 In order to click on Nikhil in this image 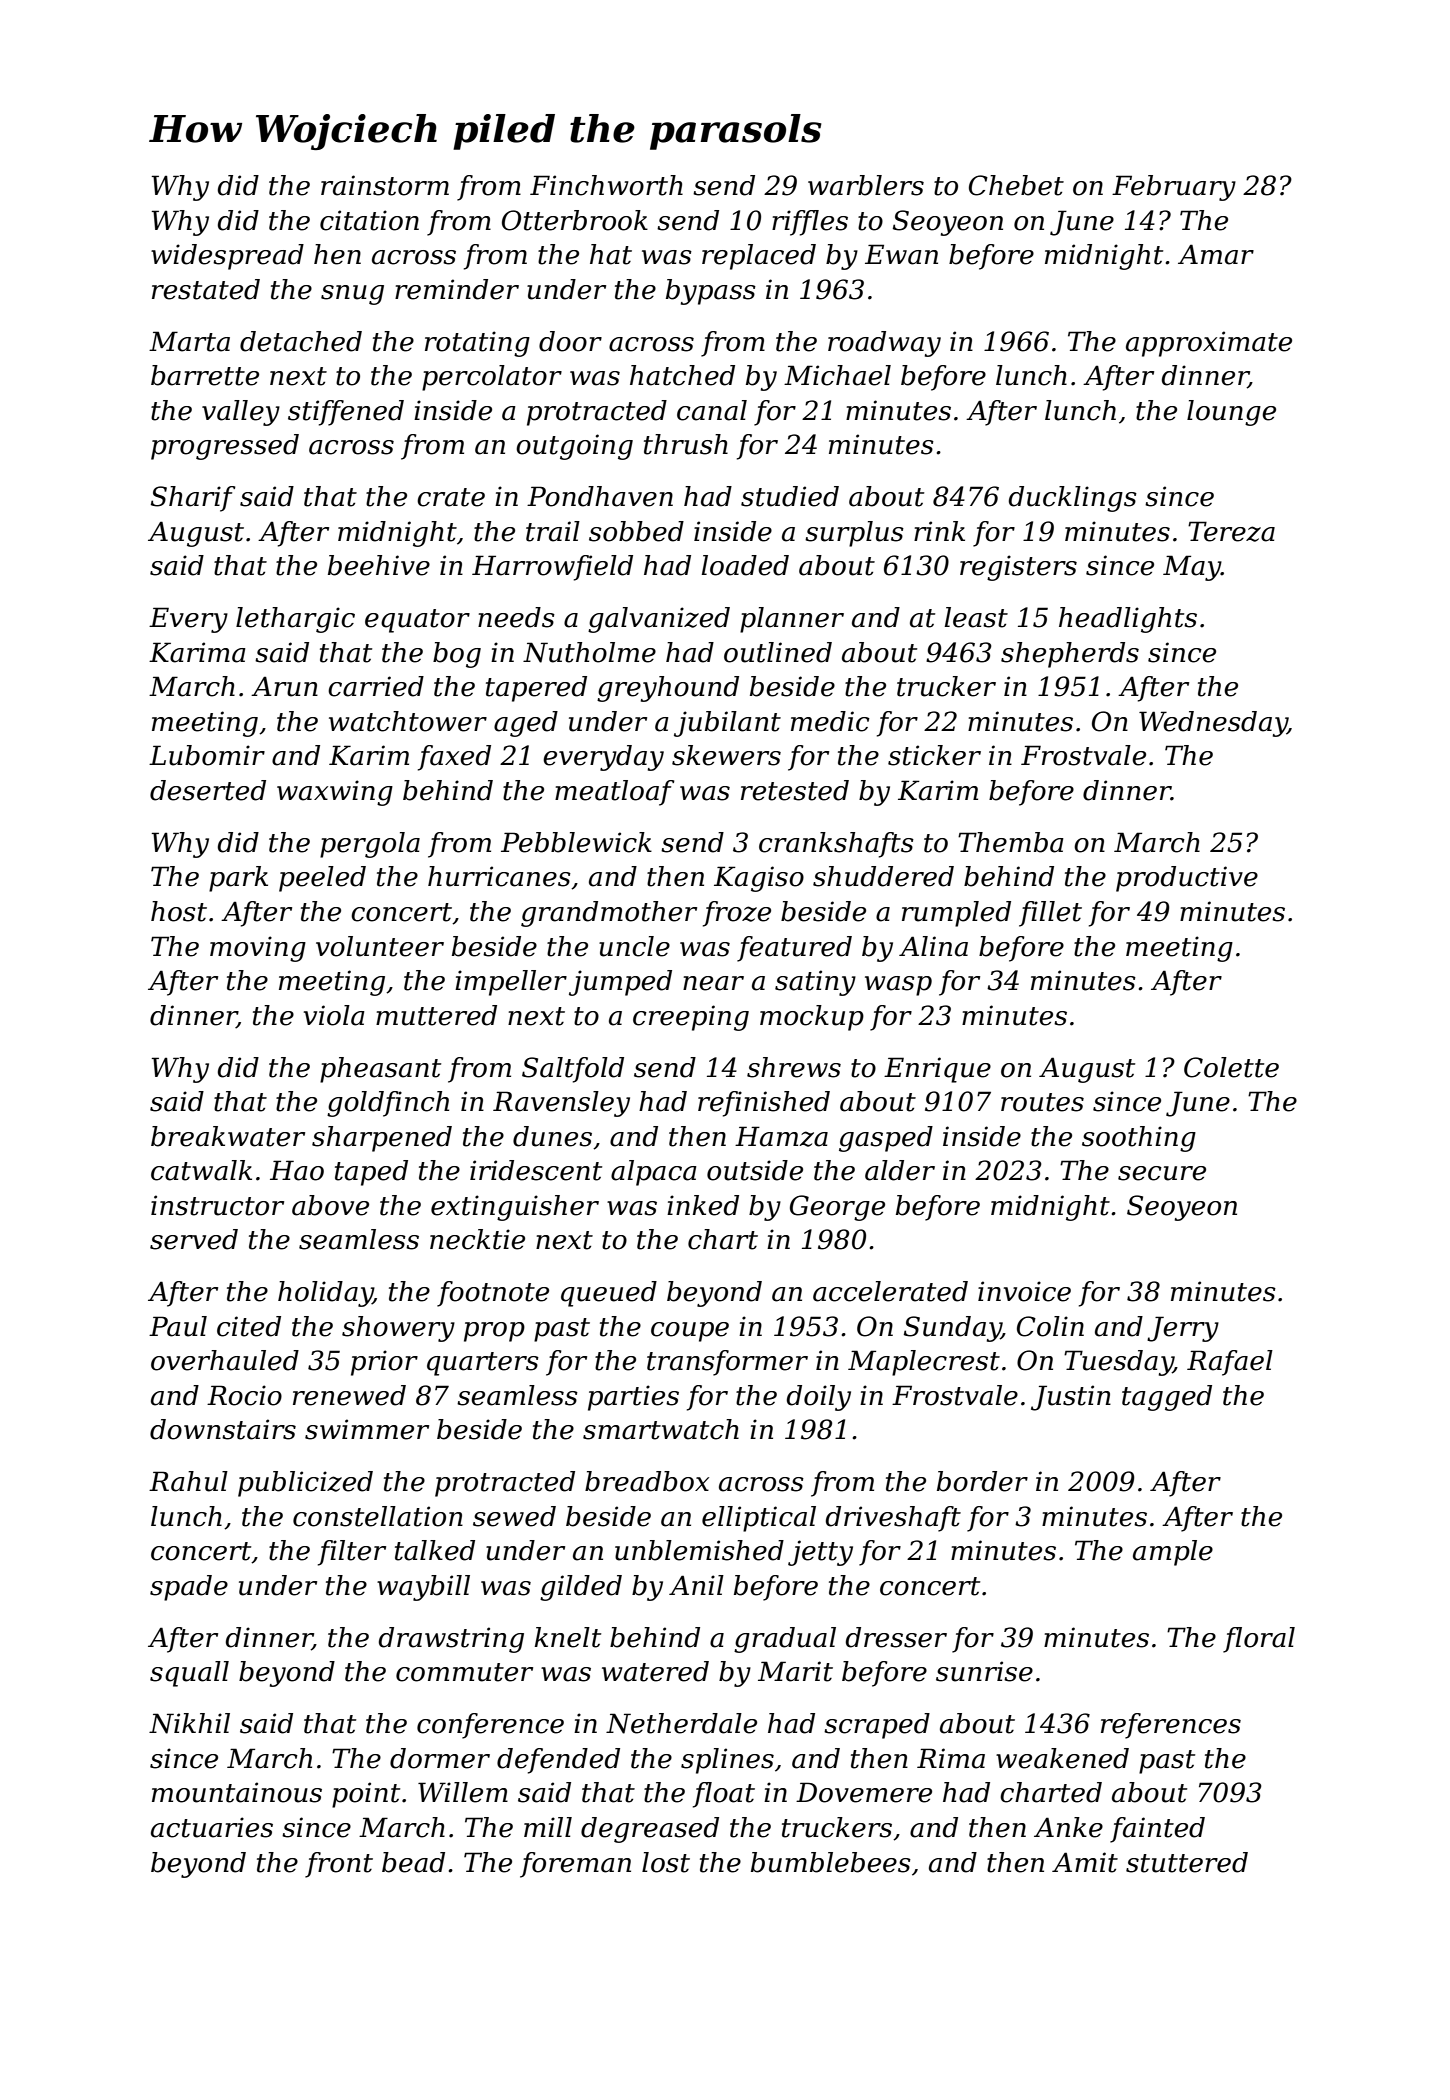, I will do `click(189, 1723)`.
